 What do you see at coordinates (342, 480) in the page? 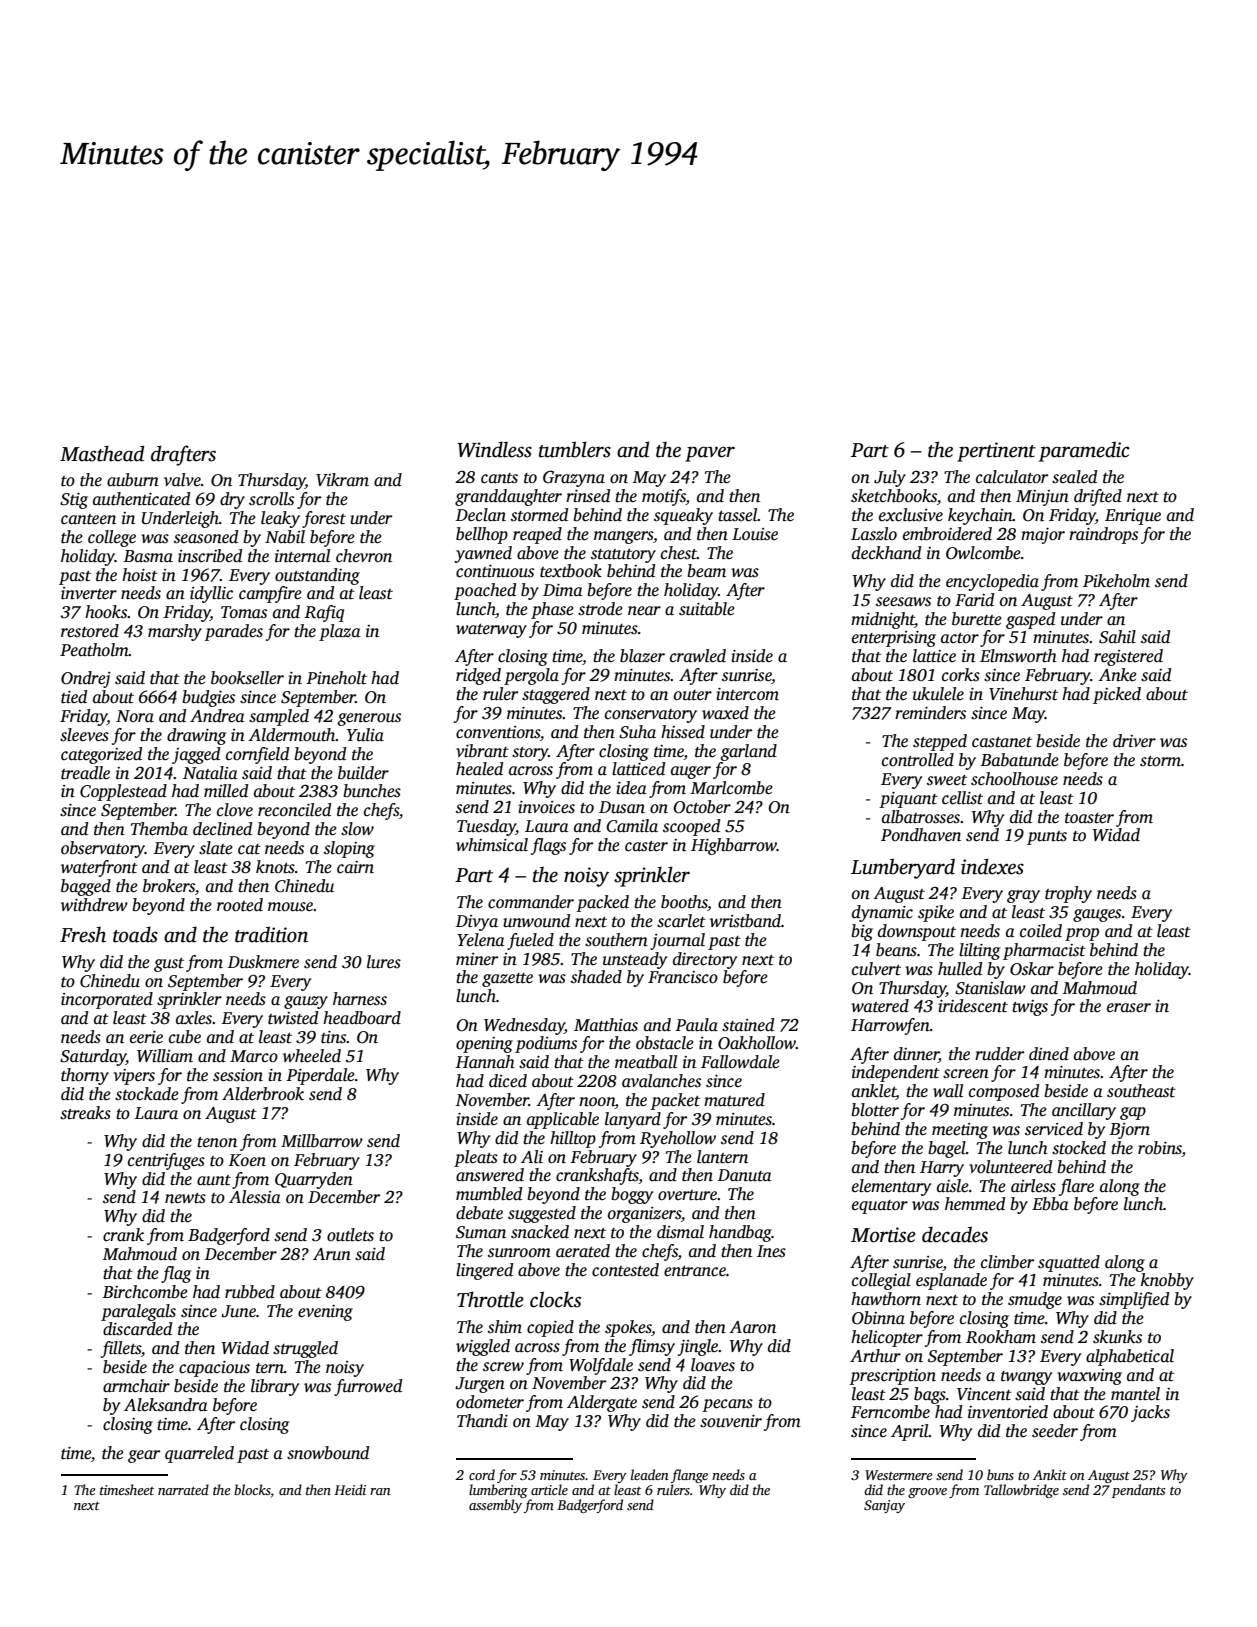
I see `Vikram` at bounding box center [342, 480].
